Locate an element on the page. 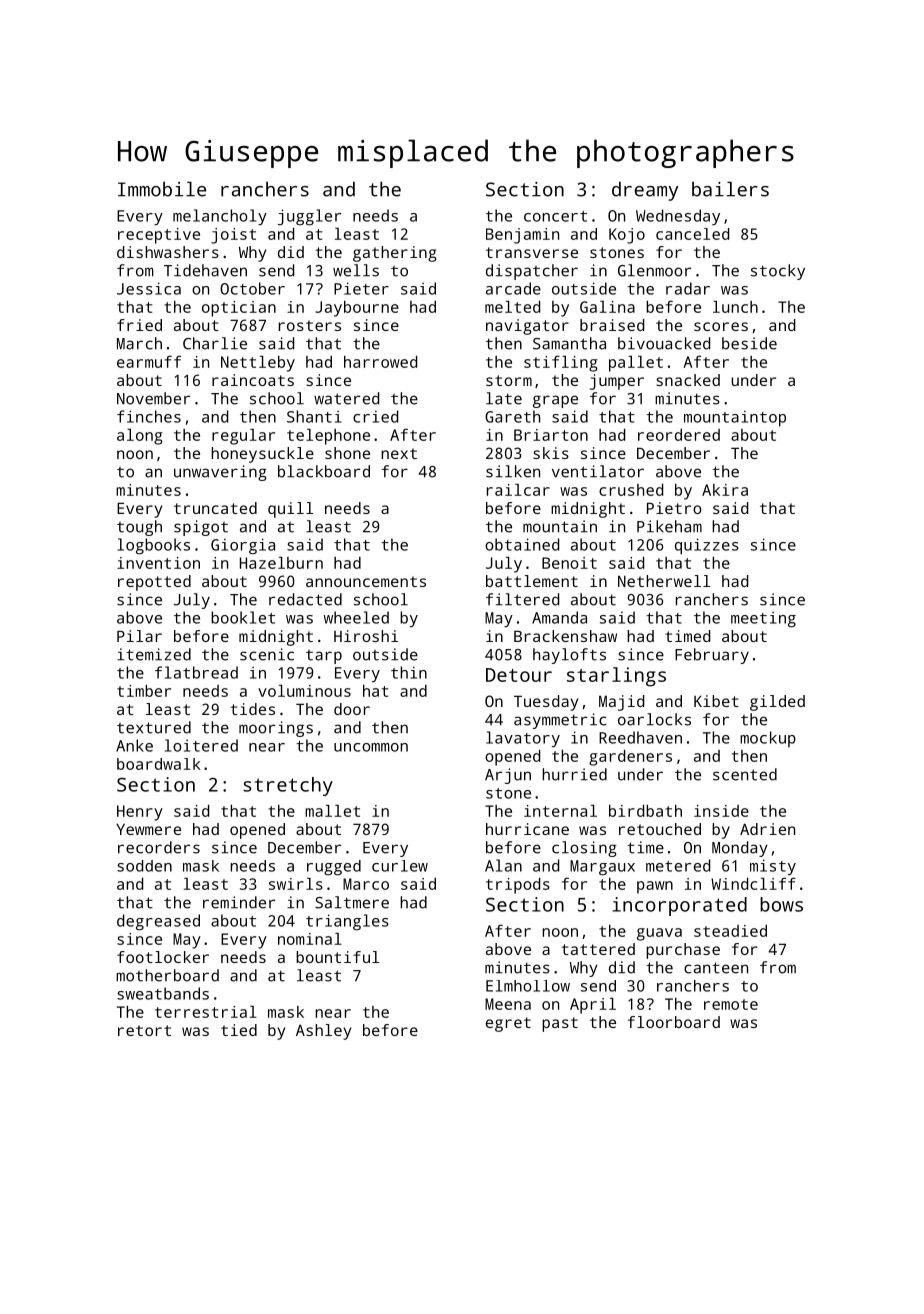 The width and height of the image is (924, 1314). quill is located at coordinates (290, 510).
